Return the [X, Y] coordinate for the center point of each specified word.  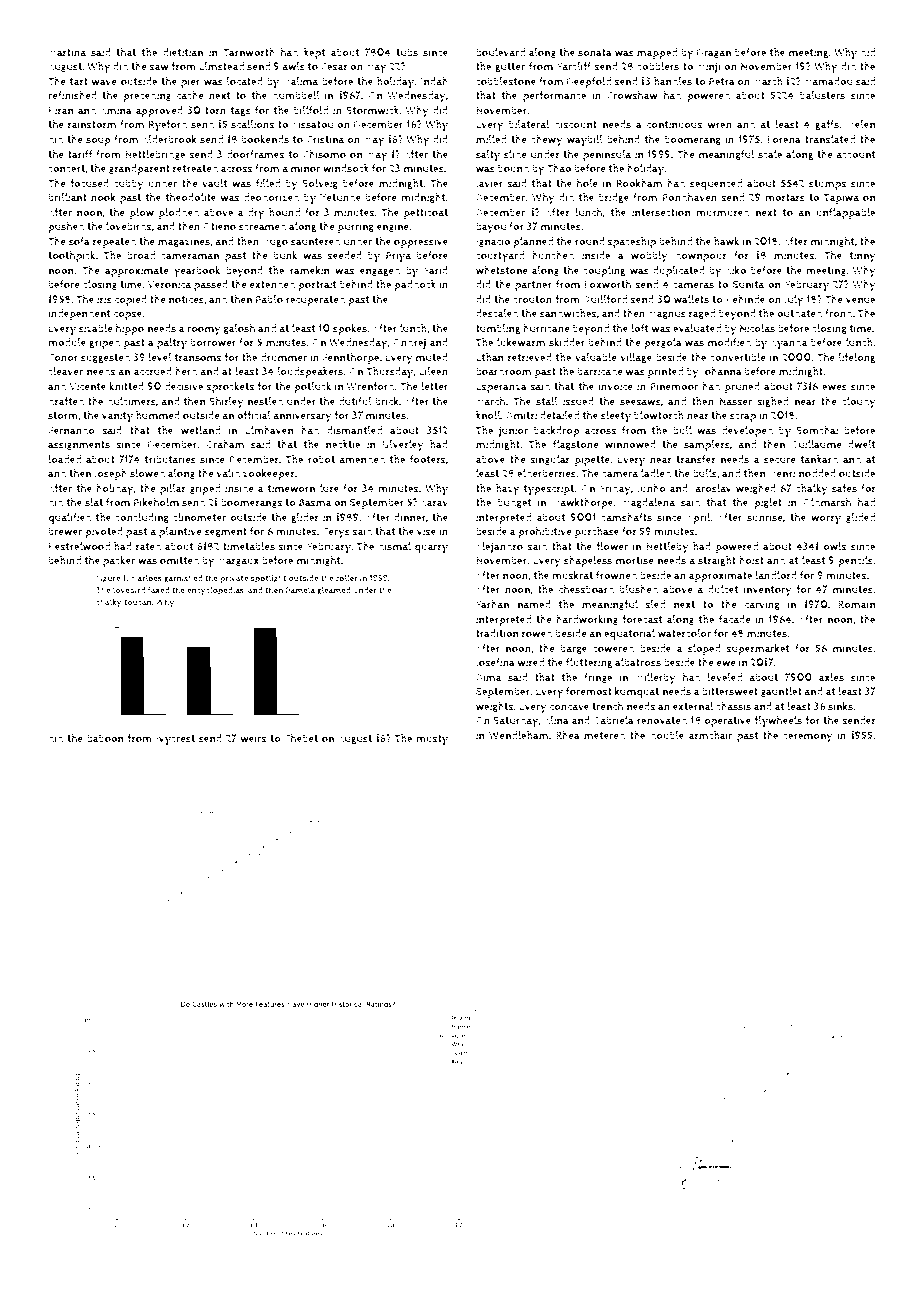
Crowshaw [632, 95]
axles [831, 677]
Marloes [146, 578]
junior [513, 431]
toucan [138, 602]
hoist [751, 560]
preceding [147, 96]
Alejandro [499, 547]
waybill [585, 141]
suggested [105, 358]
